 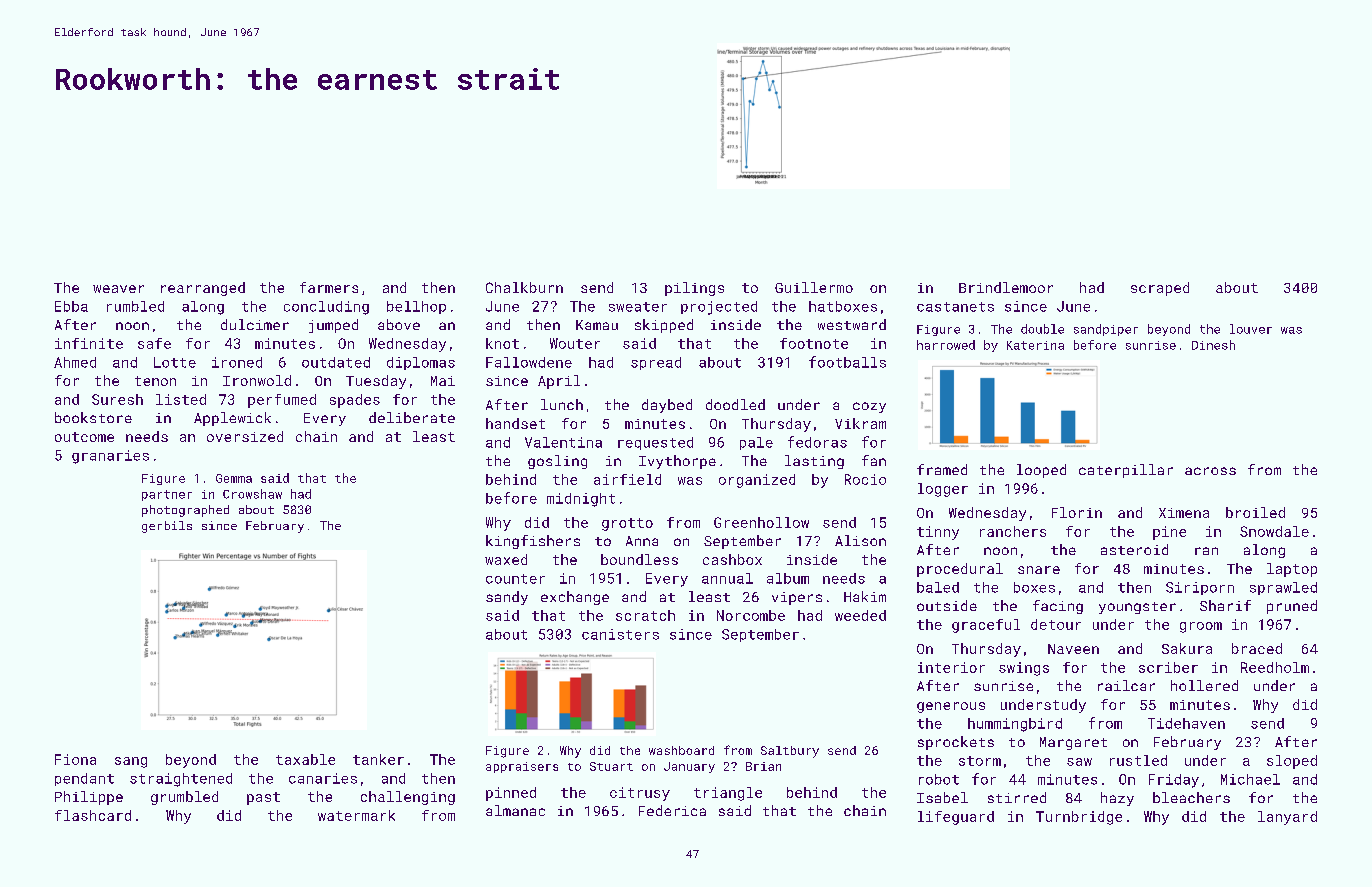 What do you see at coordinates (1274, 531) in the screenshot?
I see `Snowdale` at bounding box center [1274, 531].
